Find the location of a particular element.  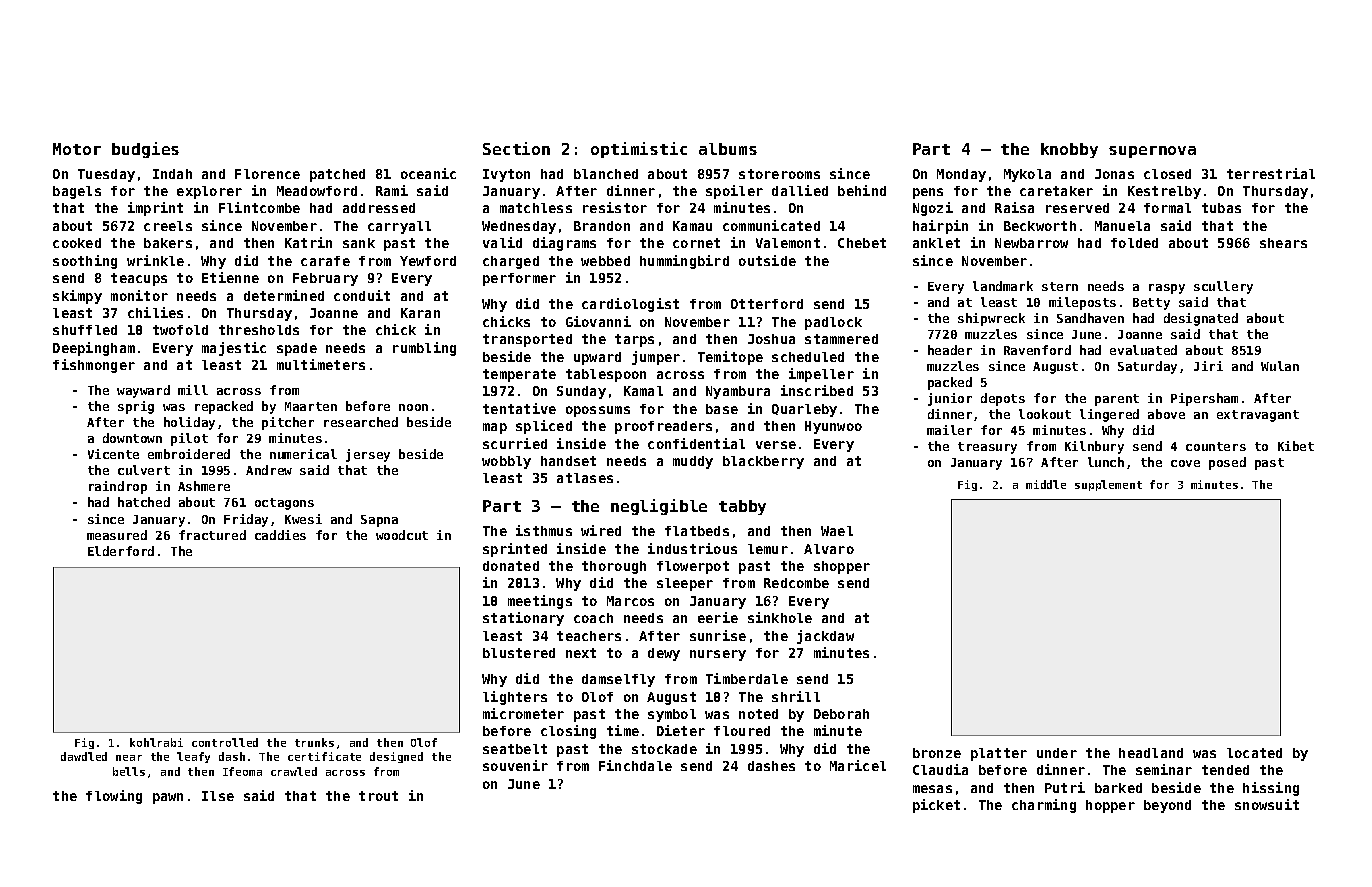

Elderford is located at coordinates (121, 551).
